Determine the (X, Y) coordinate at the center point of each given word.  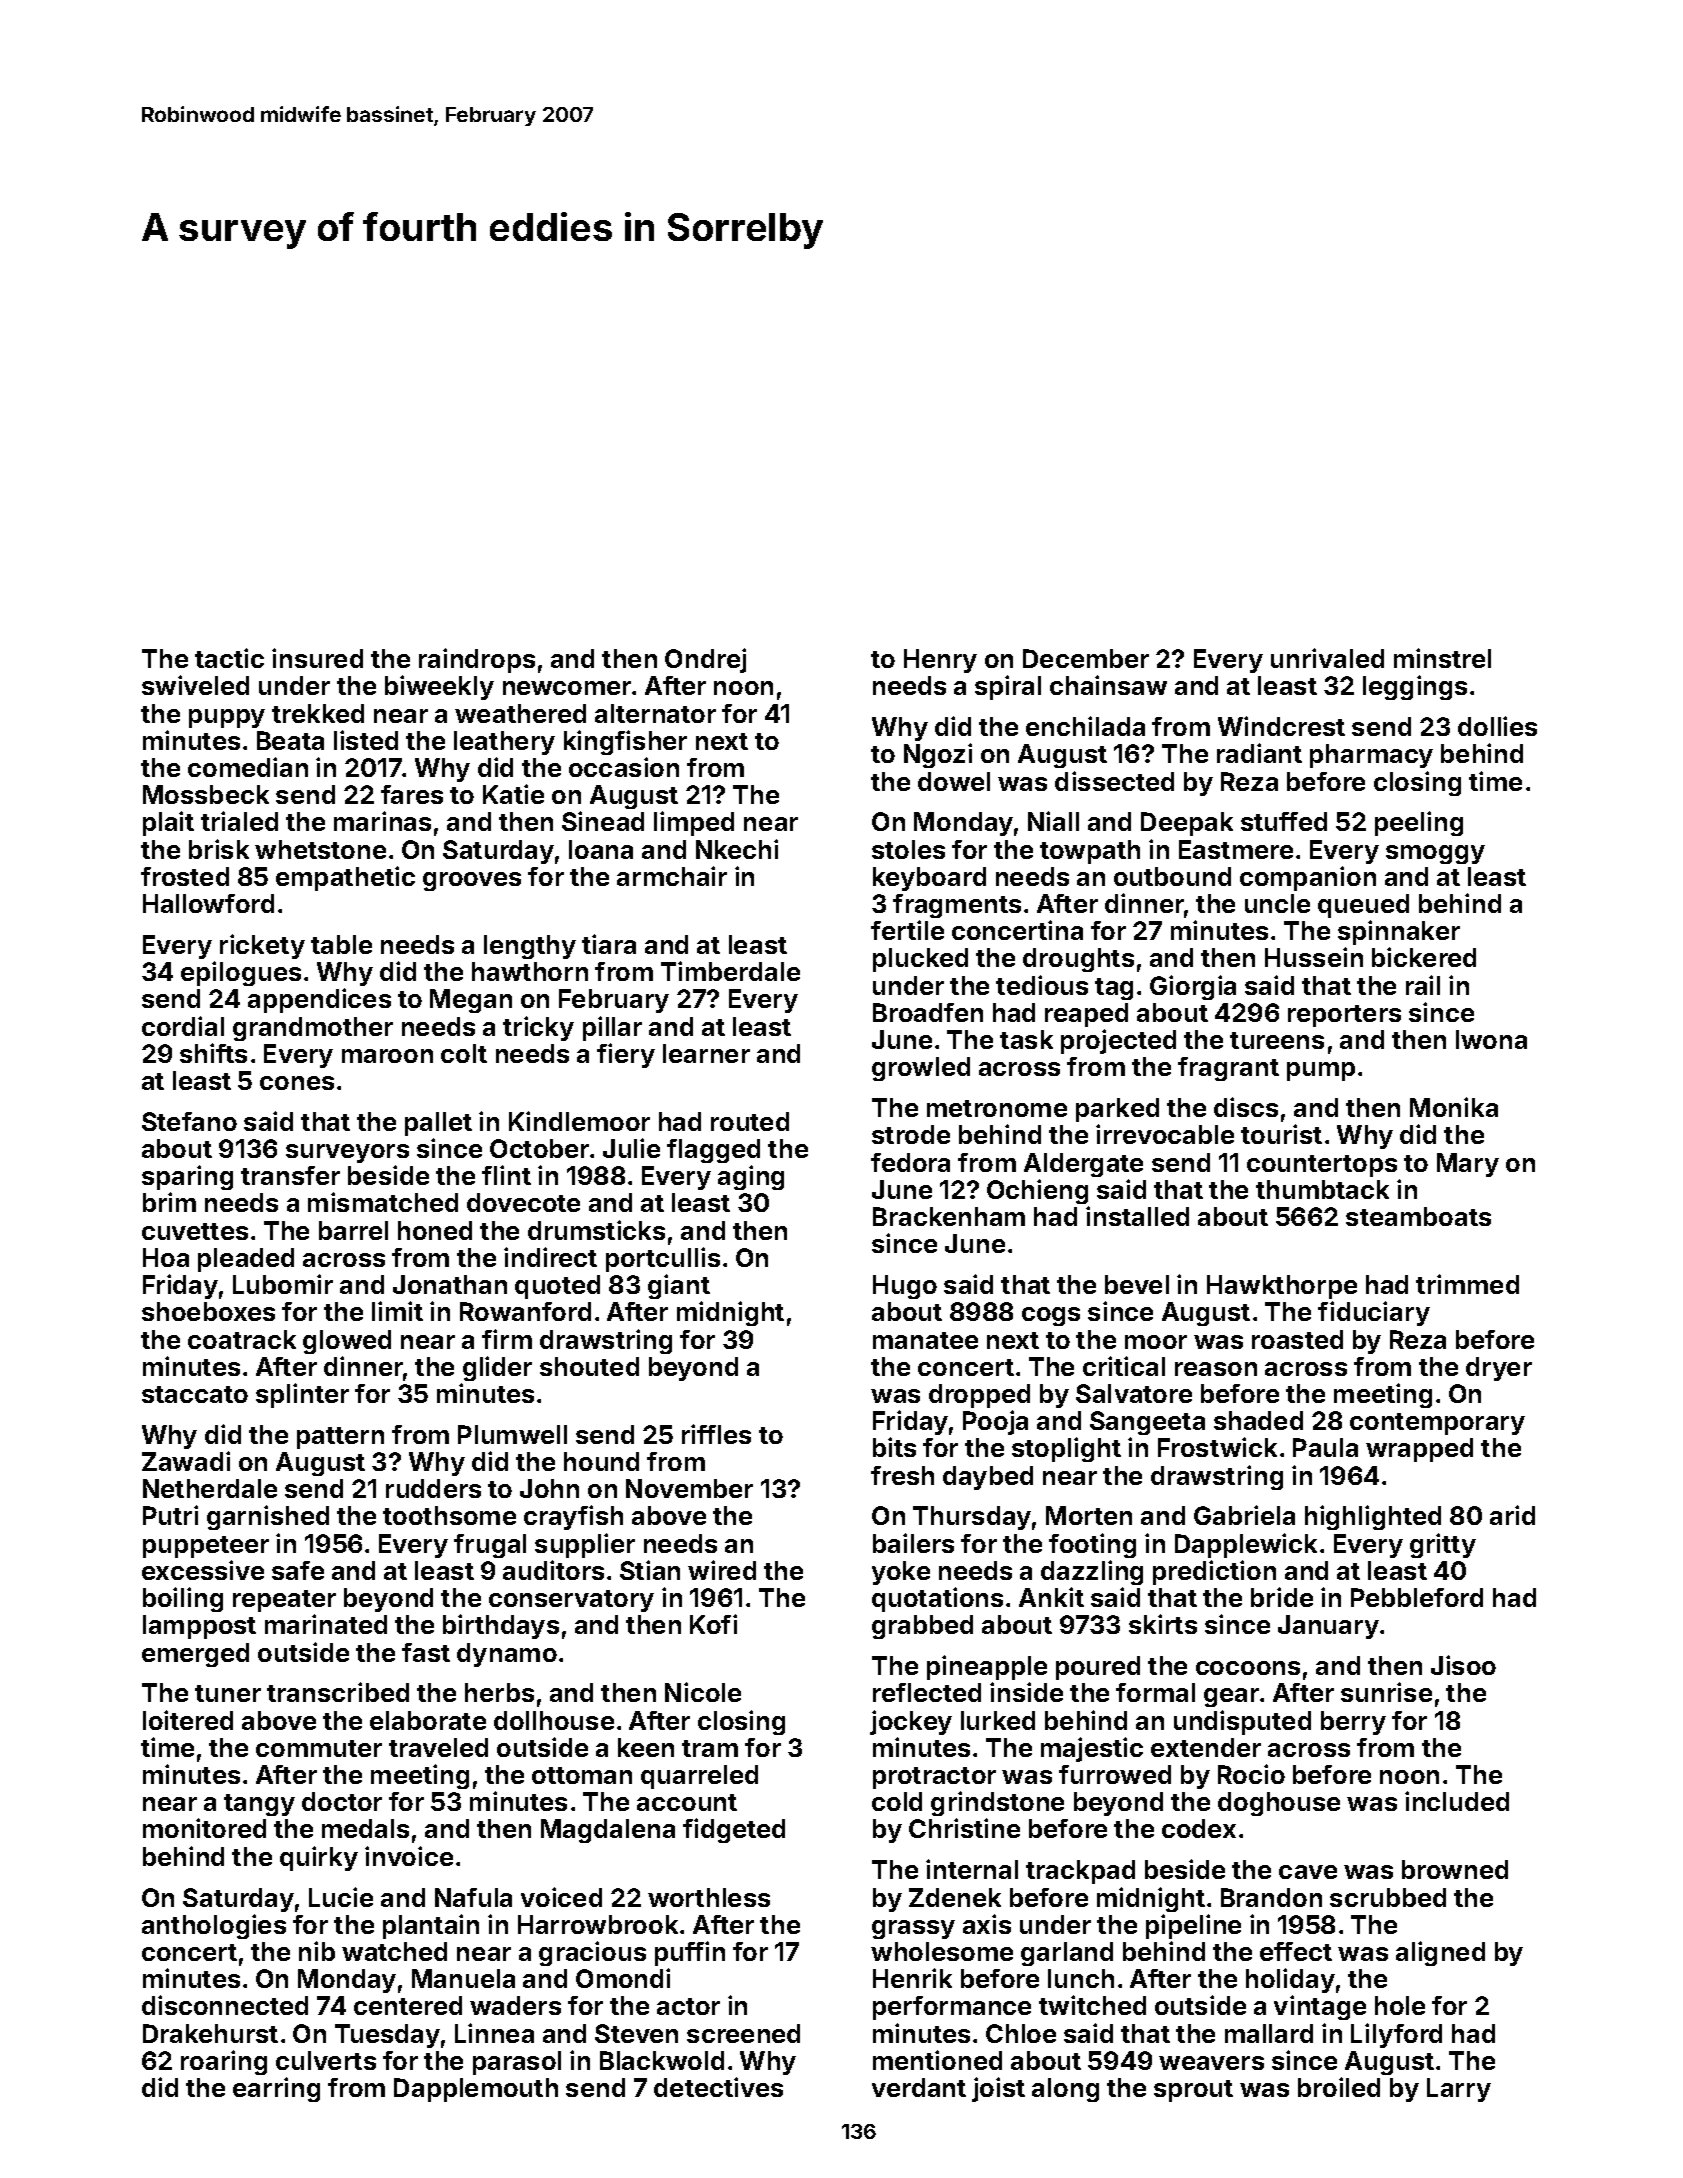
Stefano (189, 1121)
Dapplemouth (476, 2090)
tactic (229, 658)
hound (601, 1461)
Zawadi (186, 1461)
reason (1216, 1369)
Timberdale (730, 971)
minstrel (1442, 658)
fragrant (1228, 1069)
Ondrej (705, 660)
